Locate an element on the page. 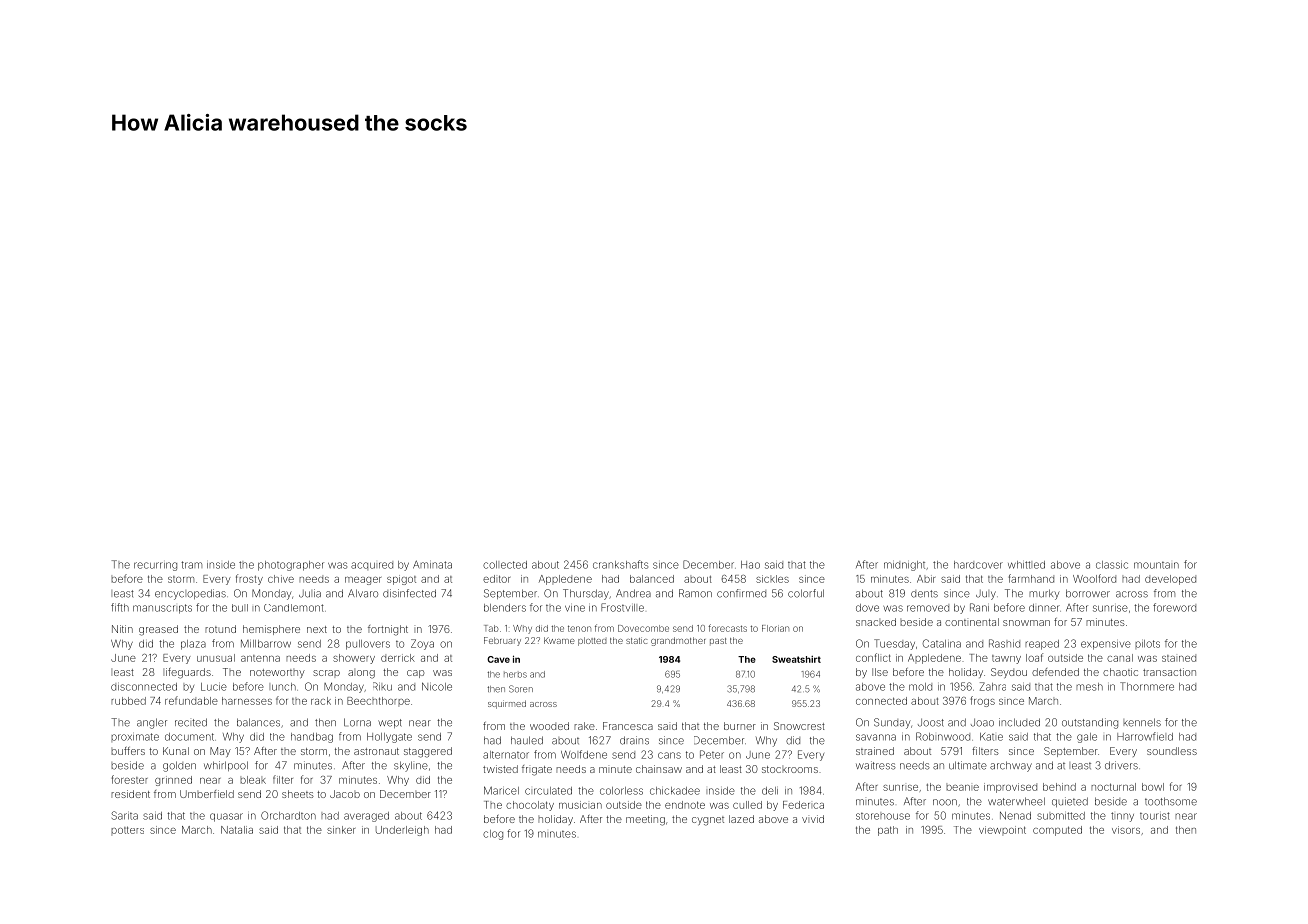 The width and height of the image is (1308, 924). pilots is located at coordinates (1147, 644).
